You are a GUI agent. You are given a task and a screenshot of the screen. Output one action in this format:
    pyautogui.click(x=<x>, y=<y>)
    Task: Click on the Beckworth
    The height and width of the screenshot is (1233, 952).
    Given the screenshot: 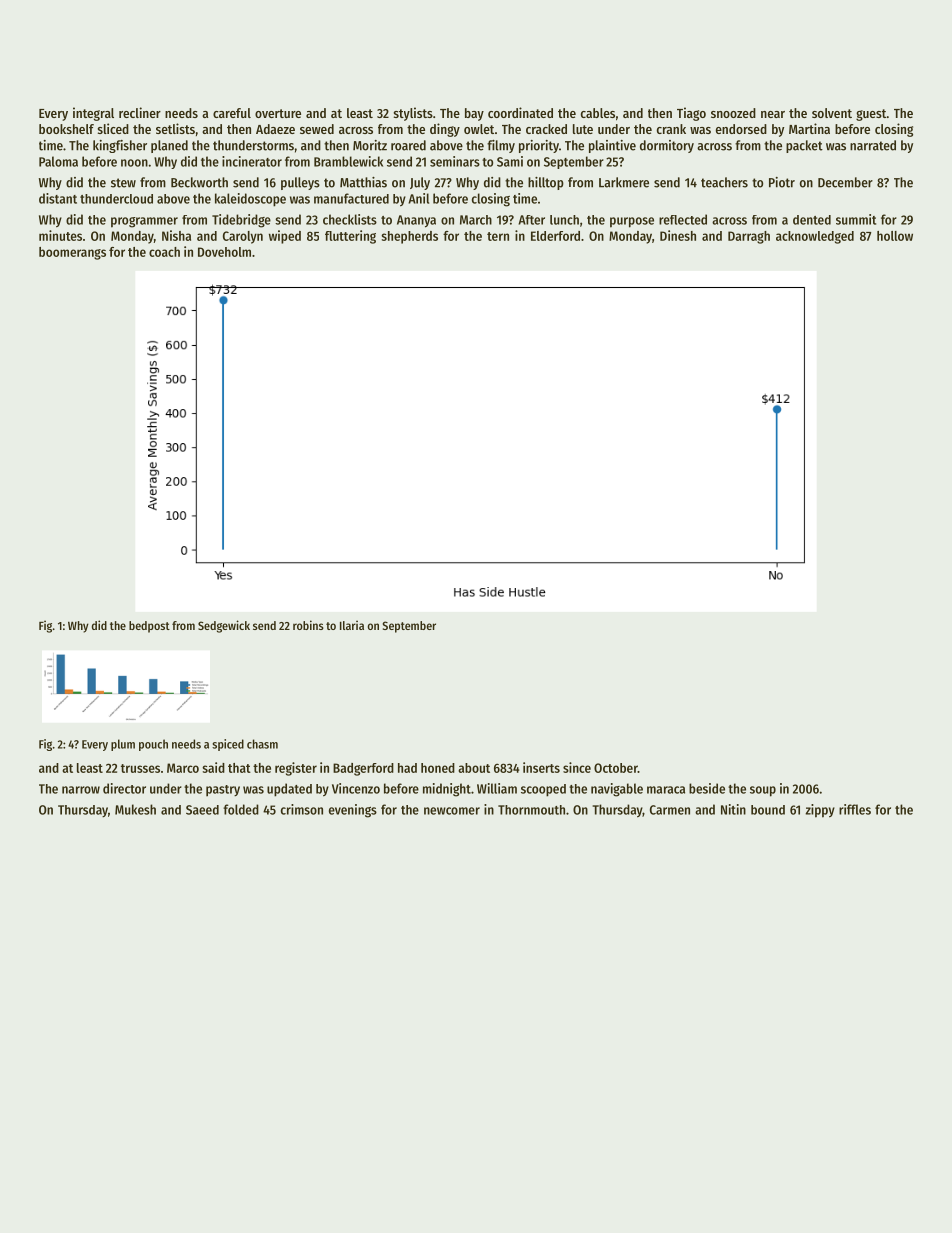 What is the action you would take?
    pyautogui.click(x=199, y=182)
